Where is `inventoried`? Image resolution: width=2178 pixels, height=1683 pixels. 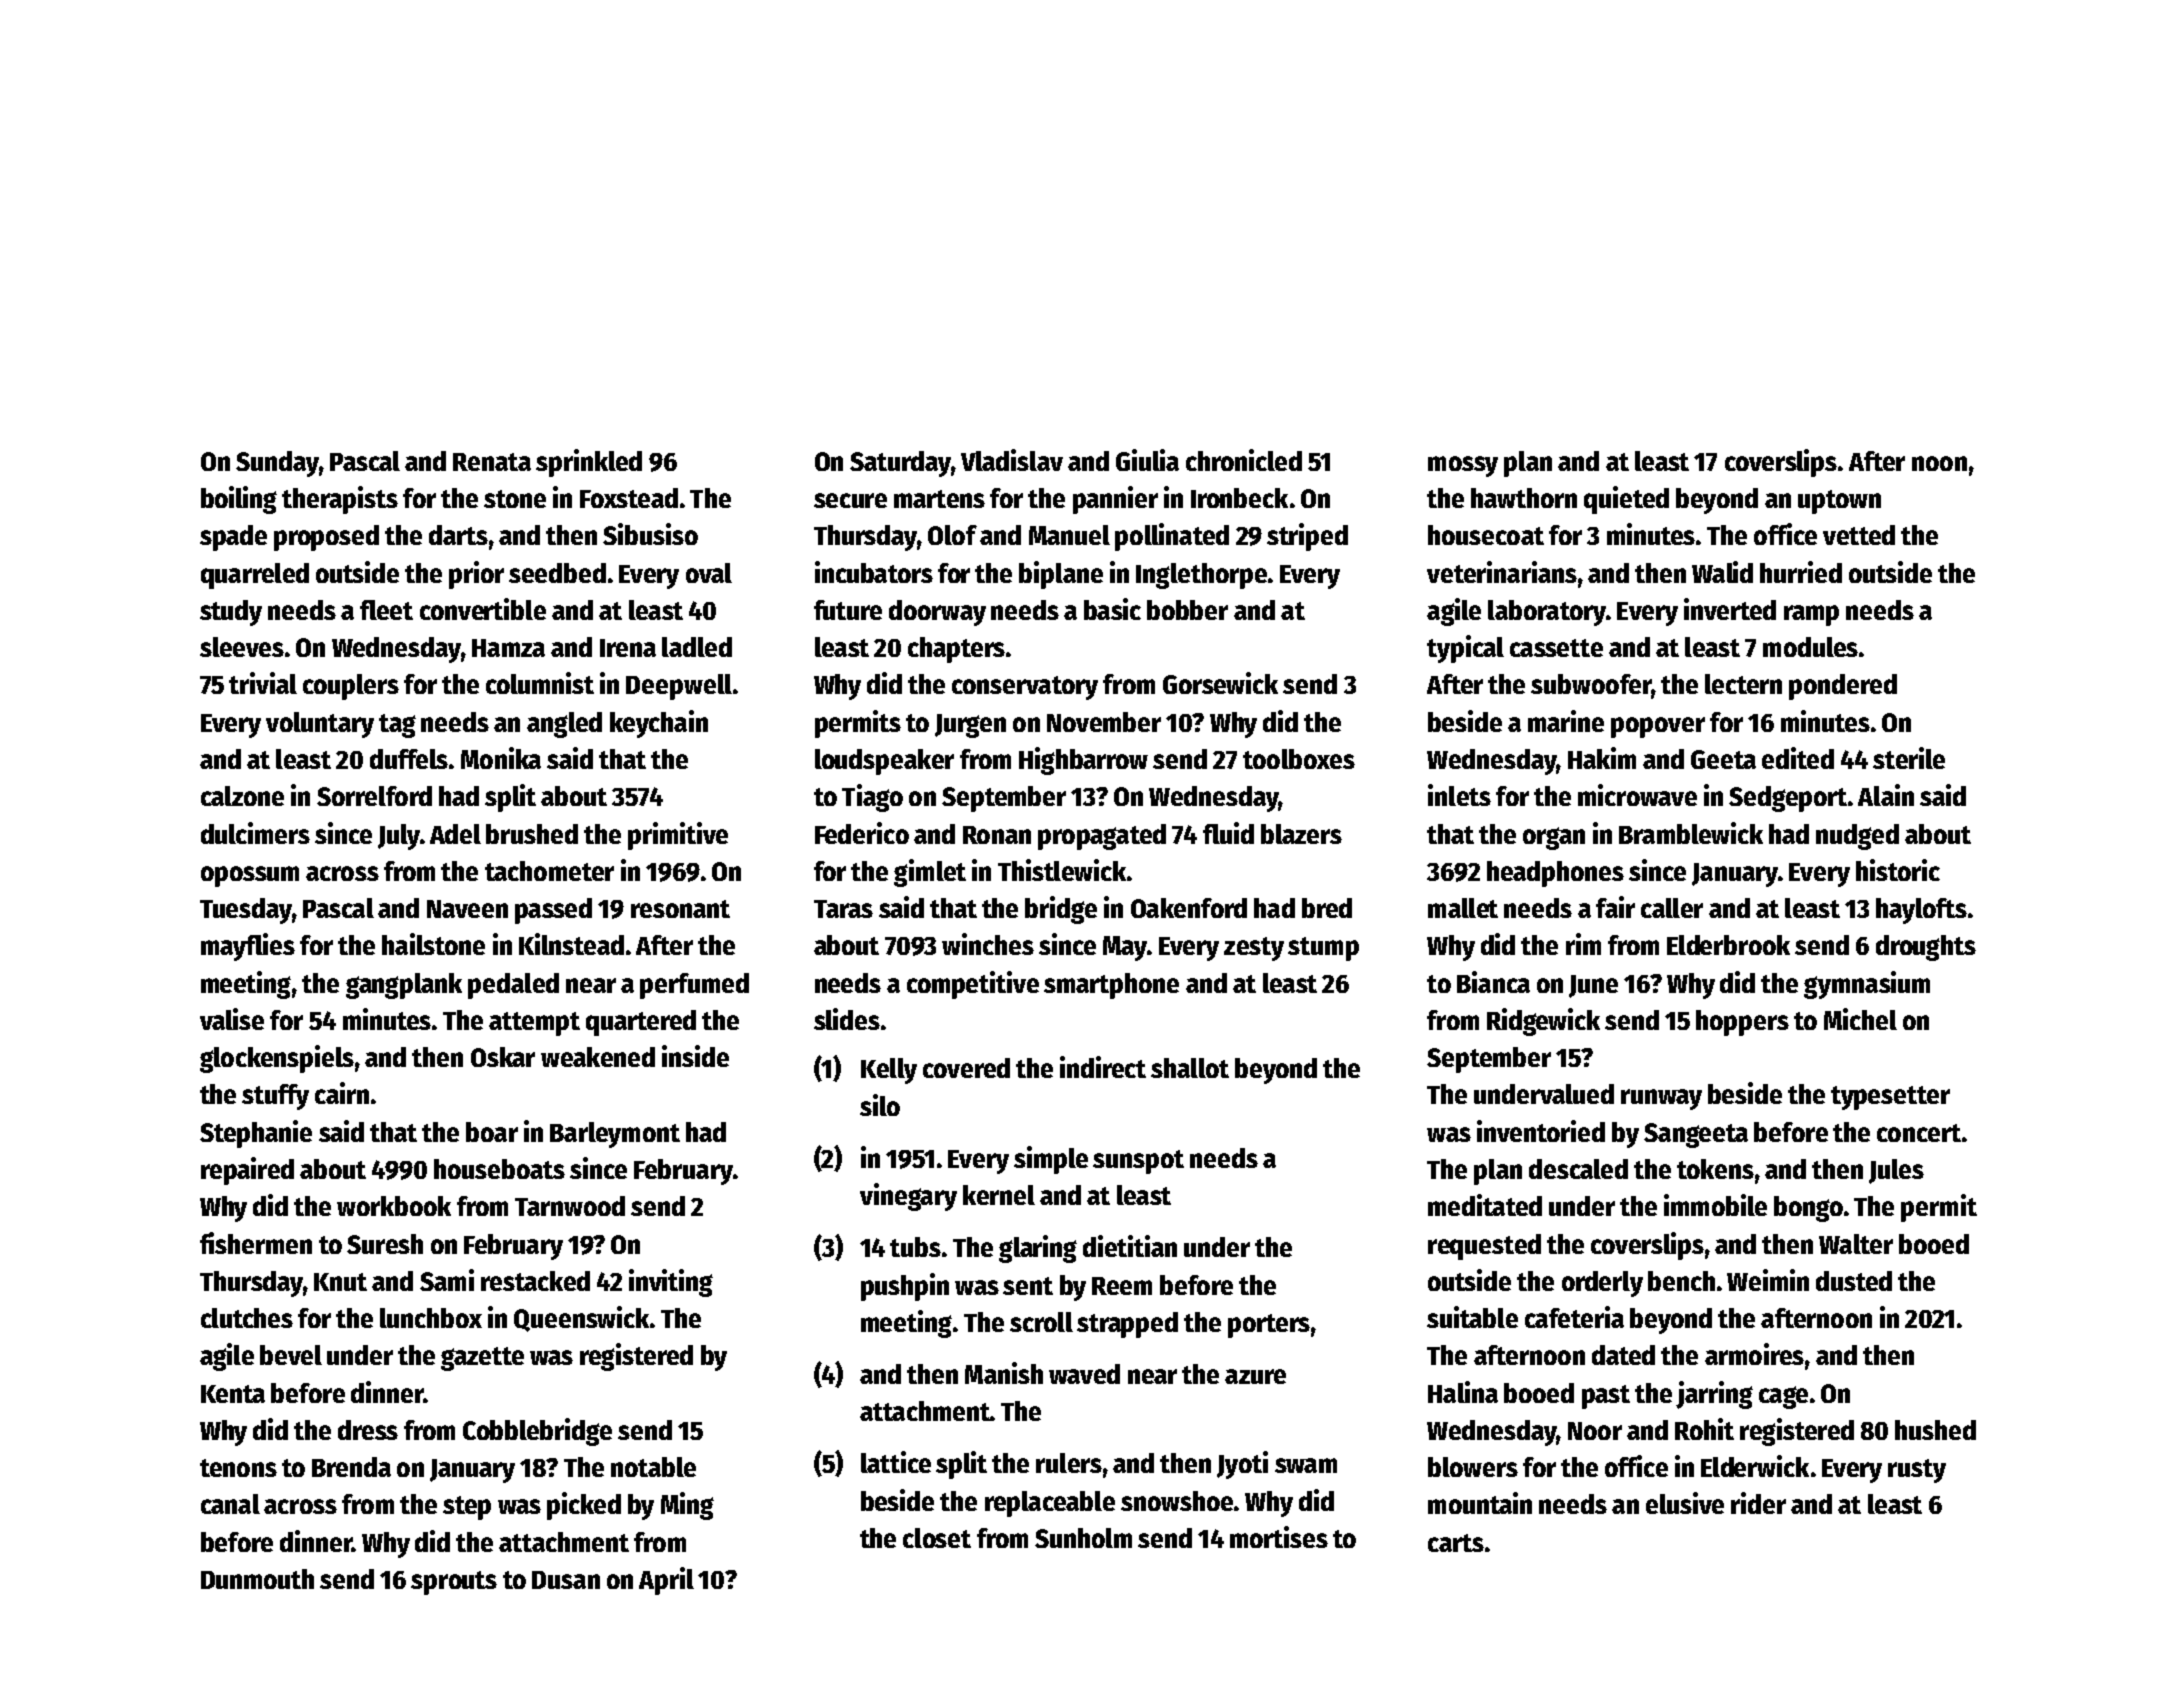
inventoried is located at coordinates (1541, 1131).
